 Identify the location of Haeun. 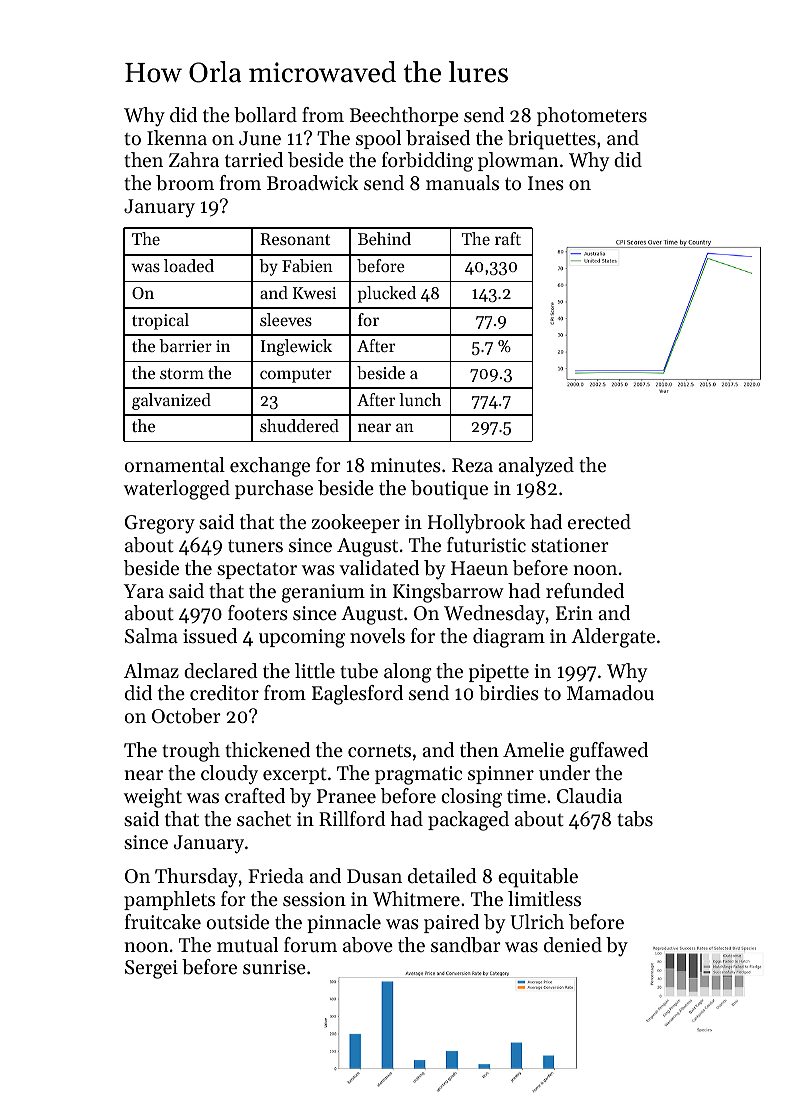
(479, 568).
